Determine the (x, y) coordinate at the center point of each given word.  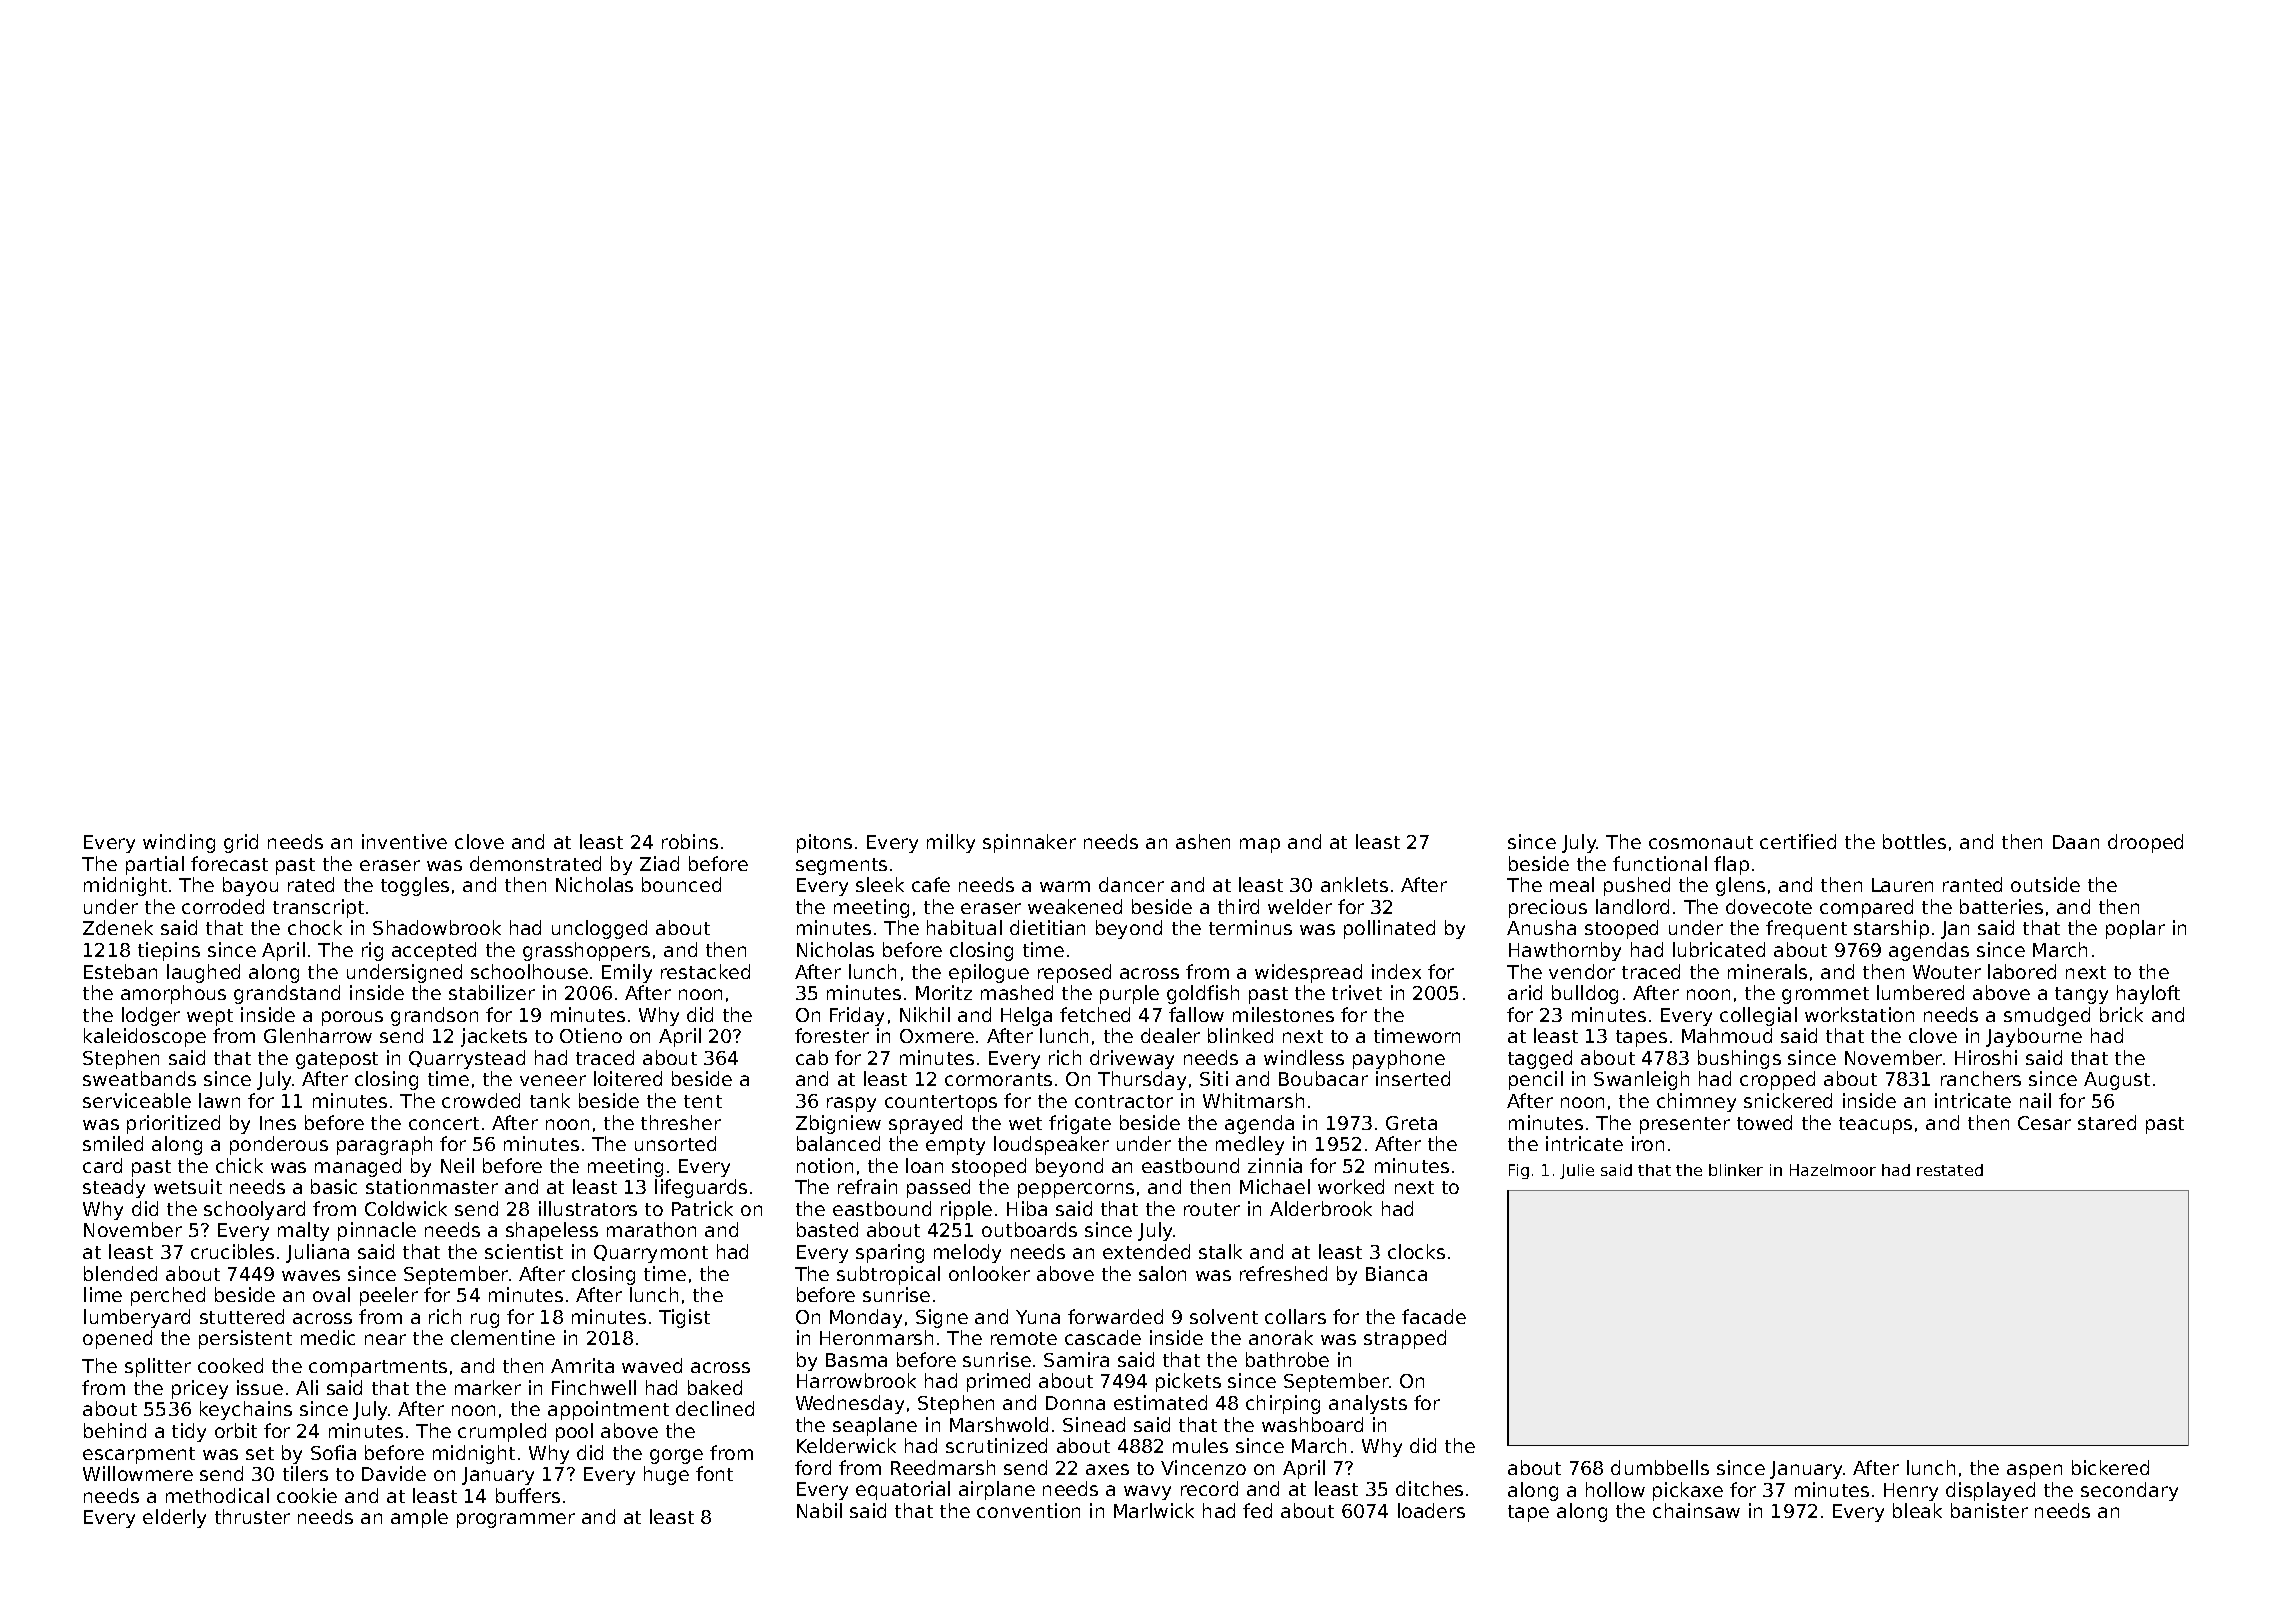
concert (444, 1123)
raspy (851, 1104)
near (385, 1339)
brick (2121, 1014)
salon (1162, 1273)
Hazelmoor (1833, 1170)
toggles (415, 886)
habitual (964, 927)
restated (1950, 1170)
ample (419, 1518)
